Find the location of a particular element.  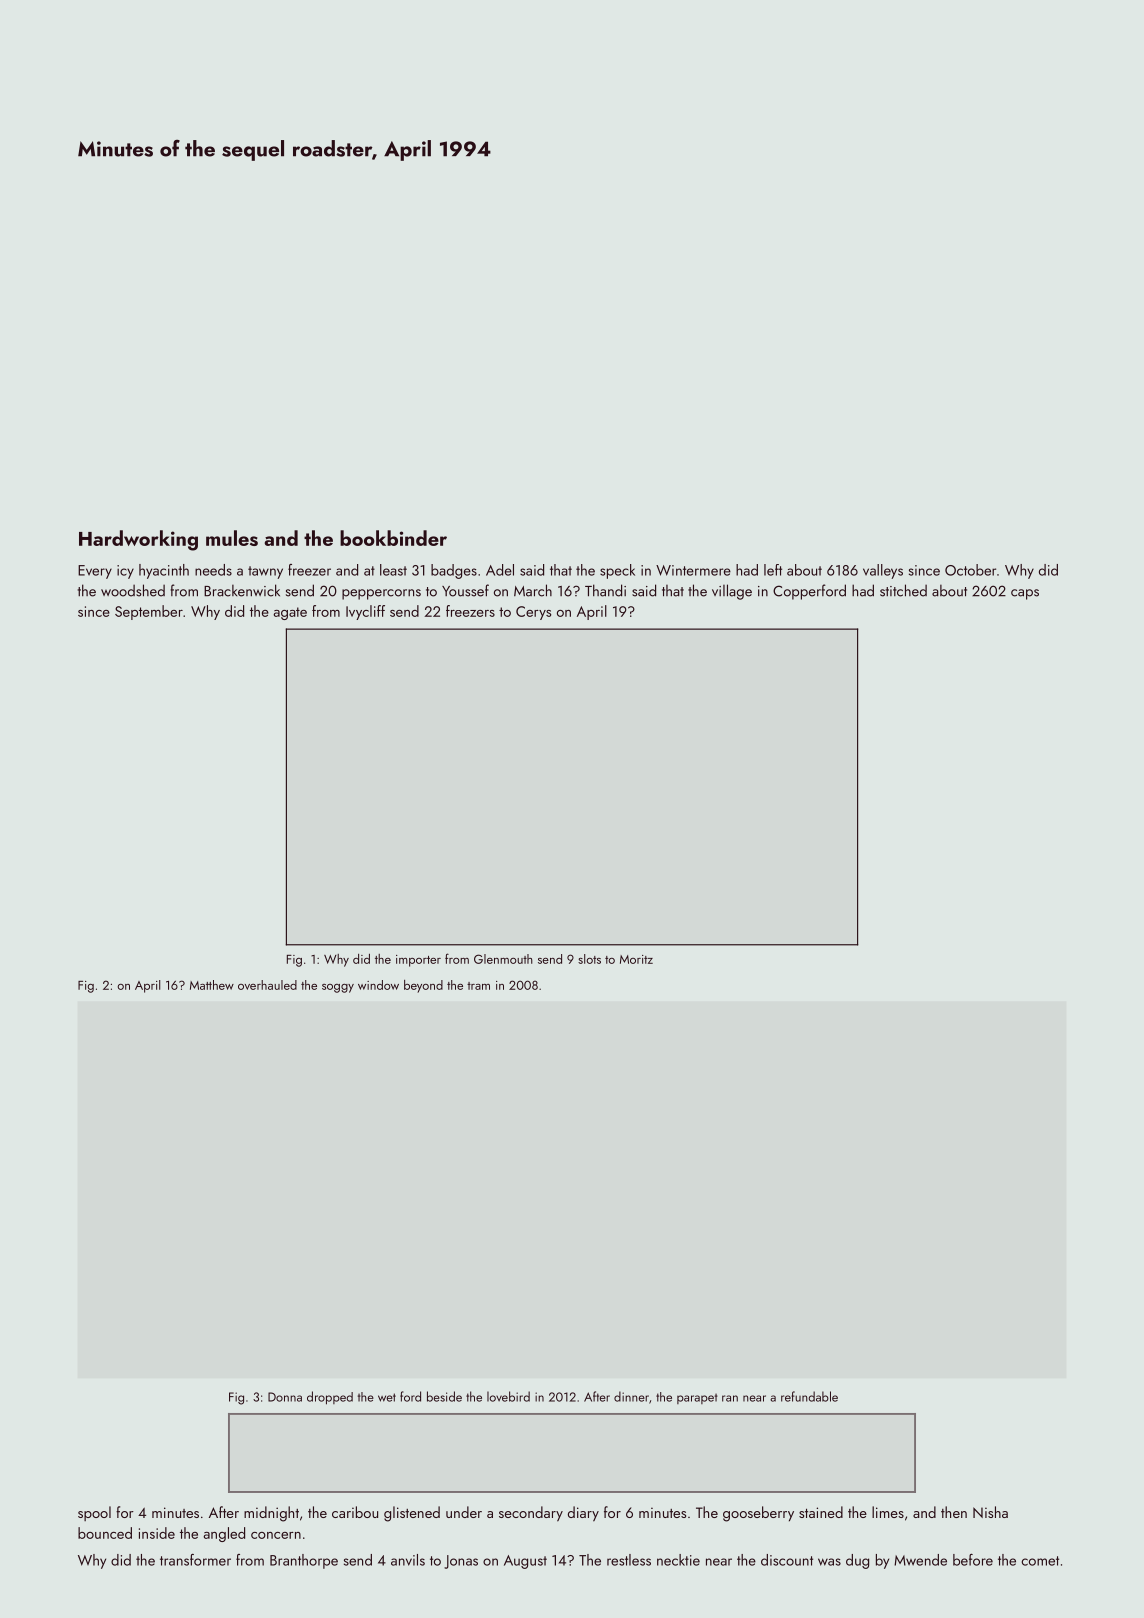

Moritz is located at coordinates (636, 959).
